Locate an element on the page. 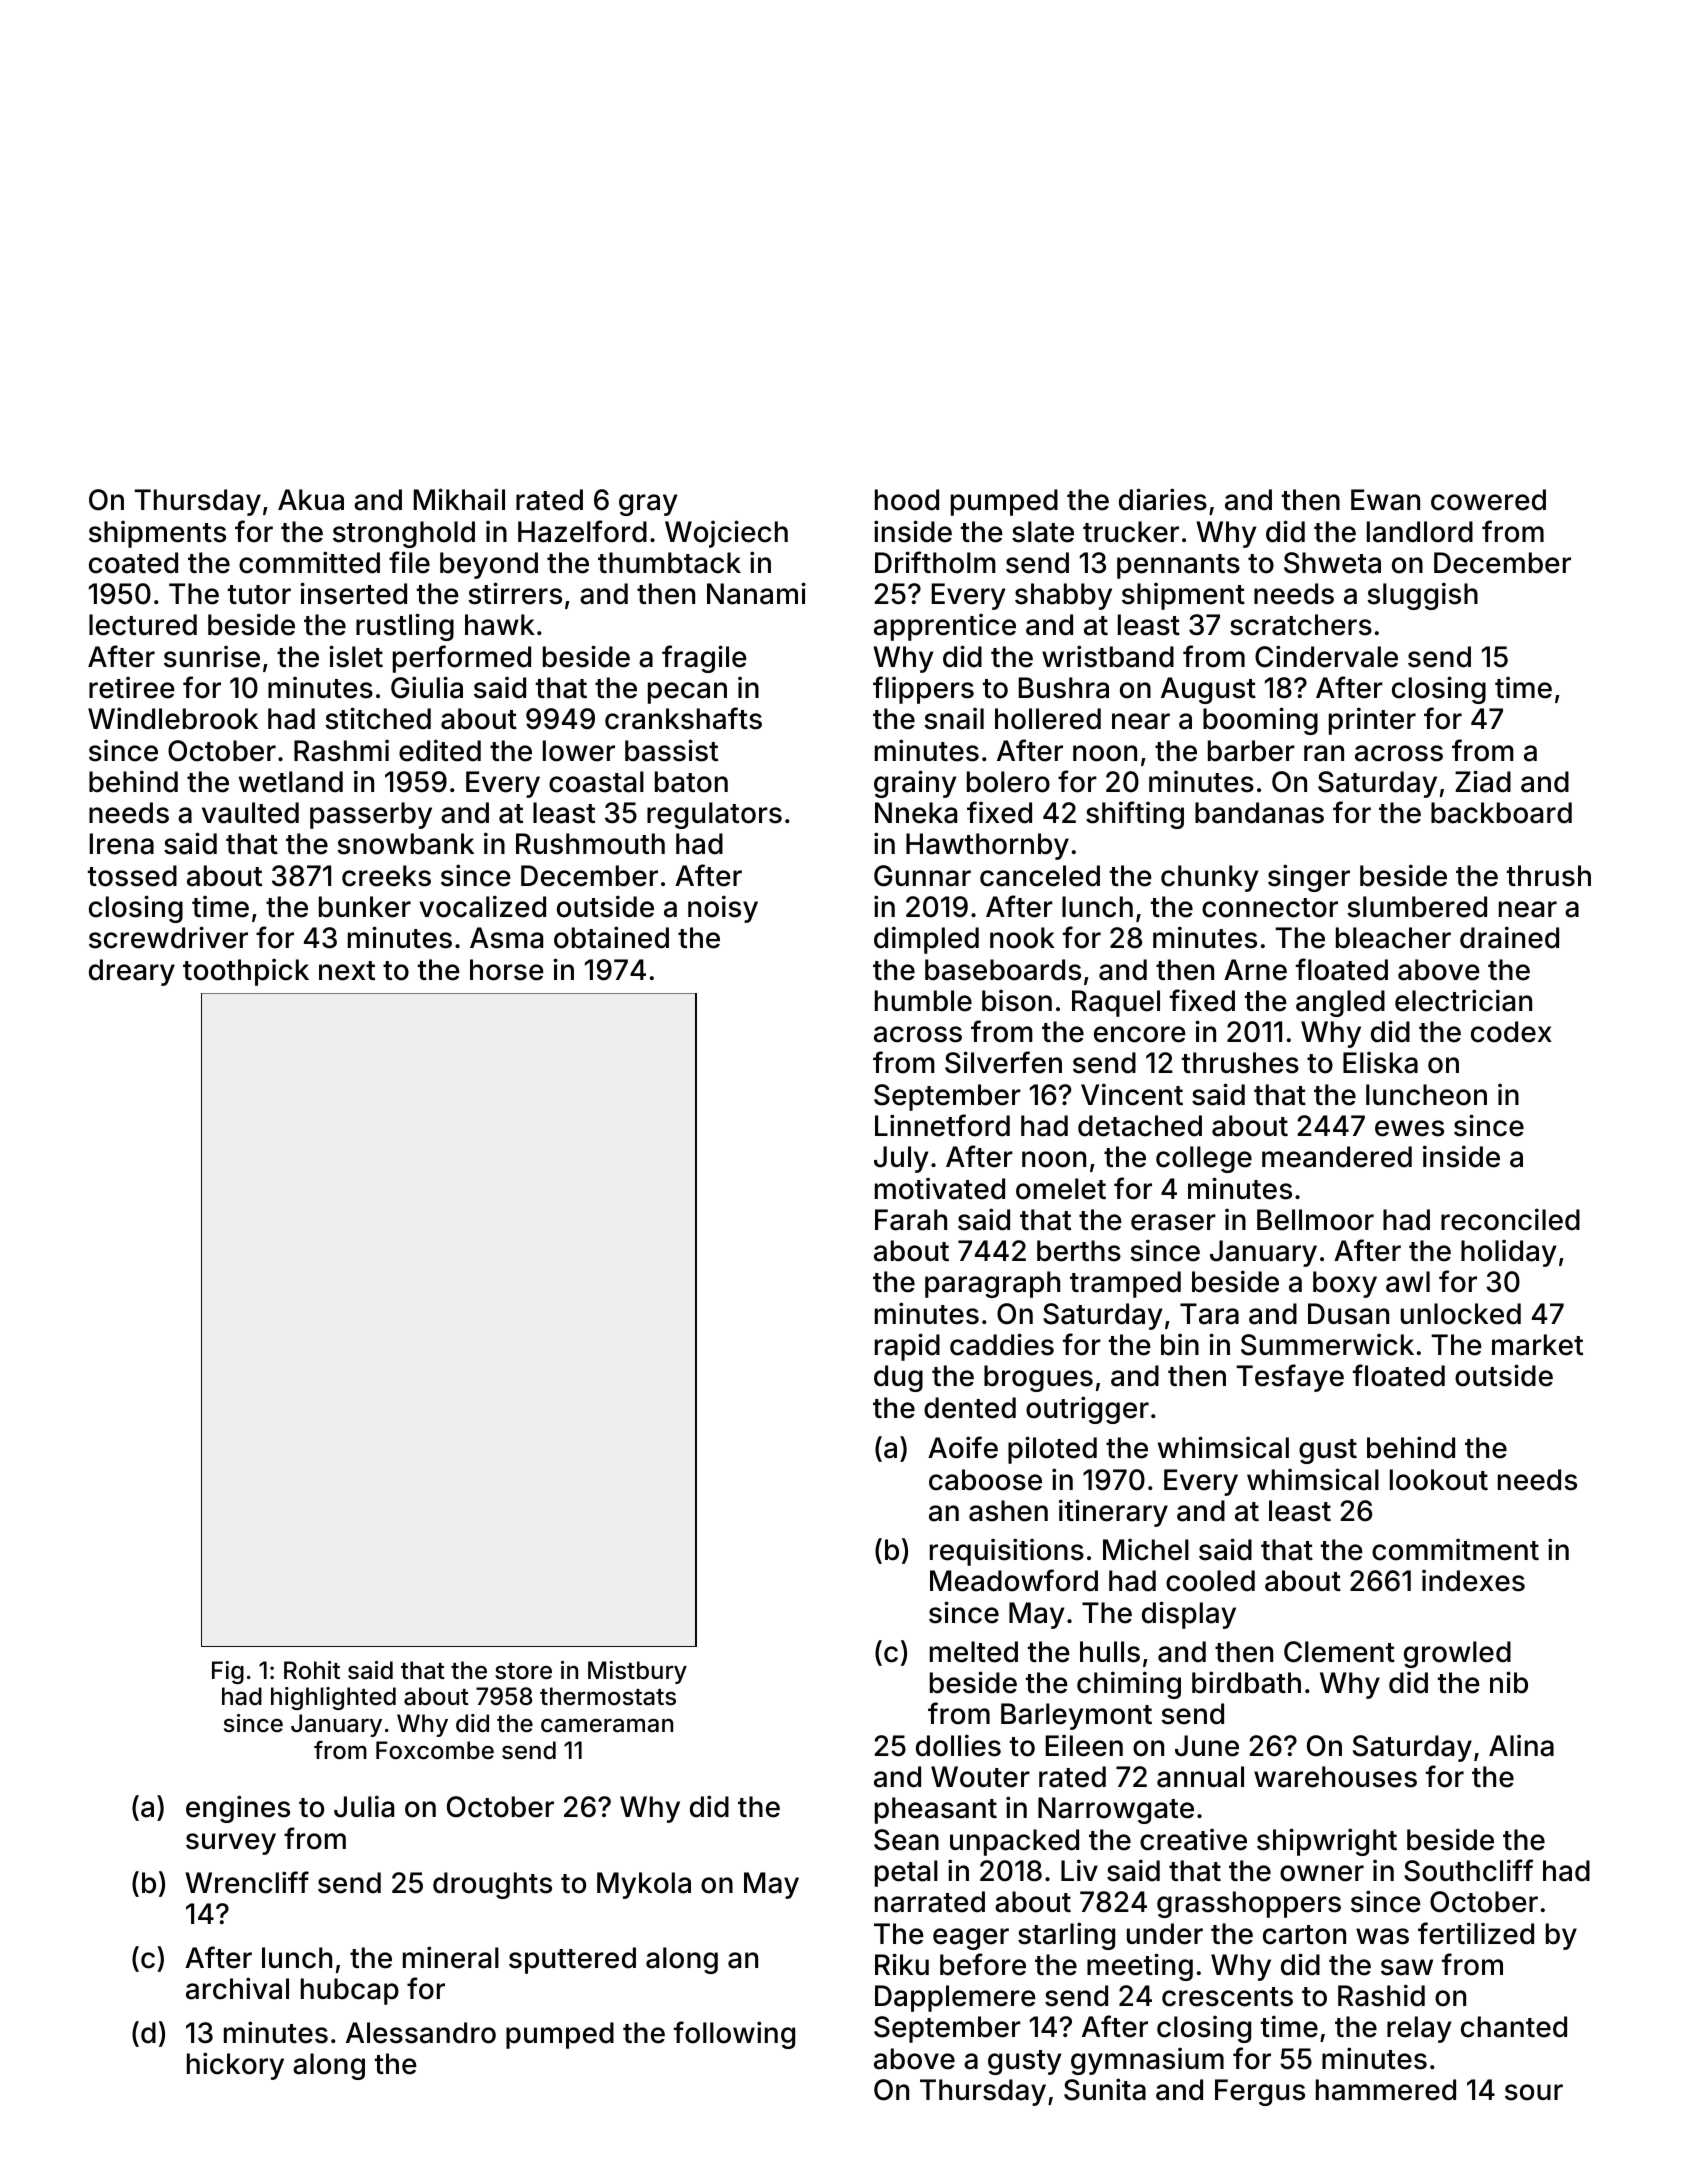 The width and height of the page is (1683, 2178). Sunita is located at coordinates (1105, 2089).
